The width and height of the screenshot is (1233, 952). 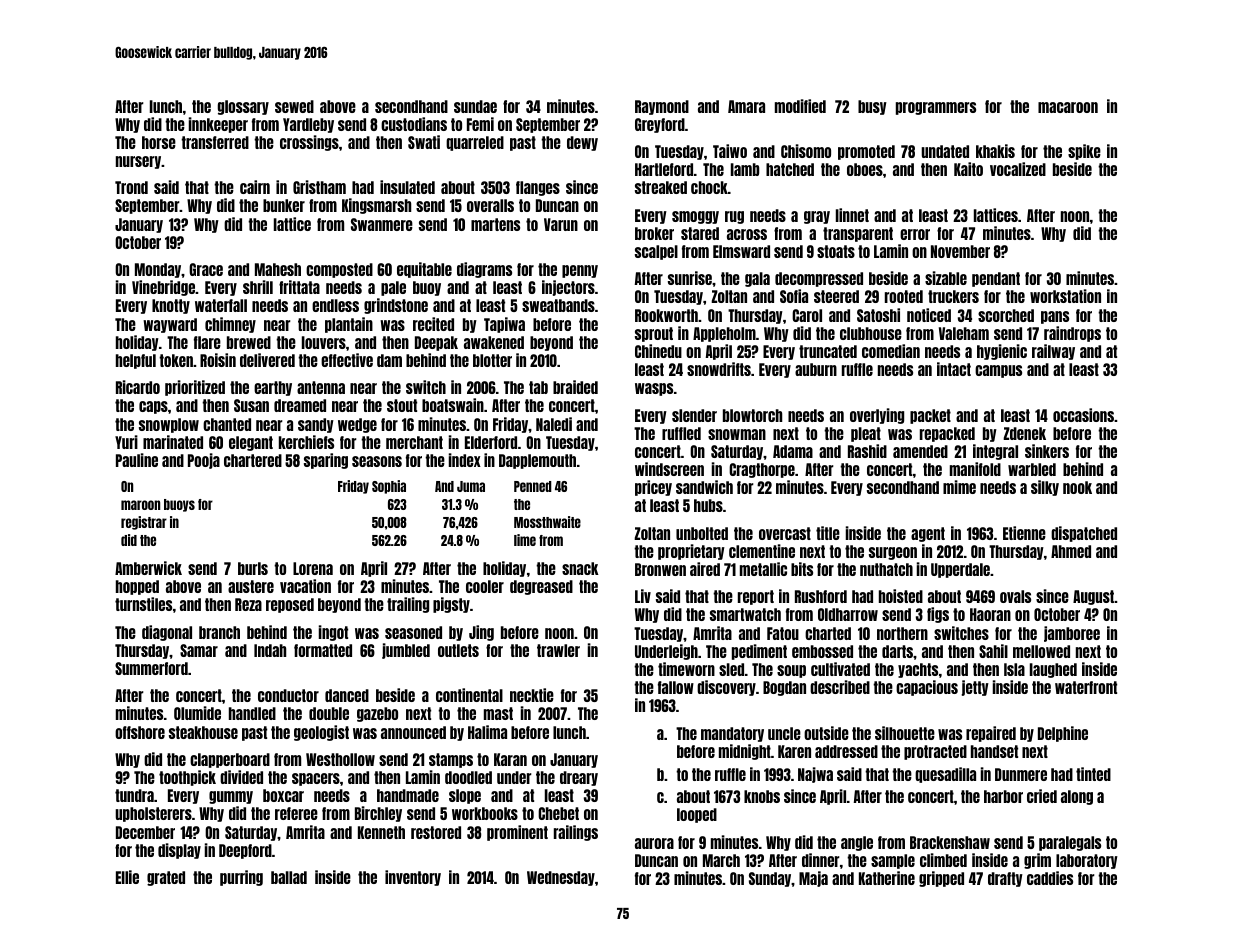 I want to click on seasons, so click(x=377, y=461).
